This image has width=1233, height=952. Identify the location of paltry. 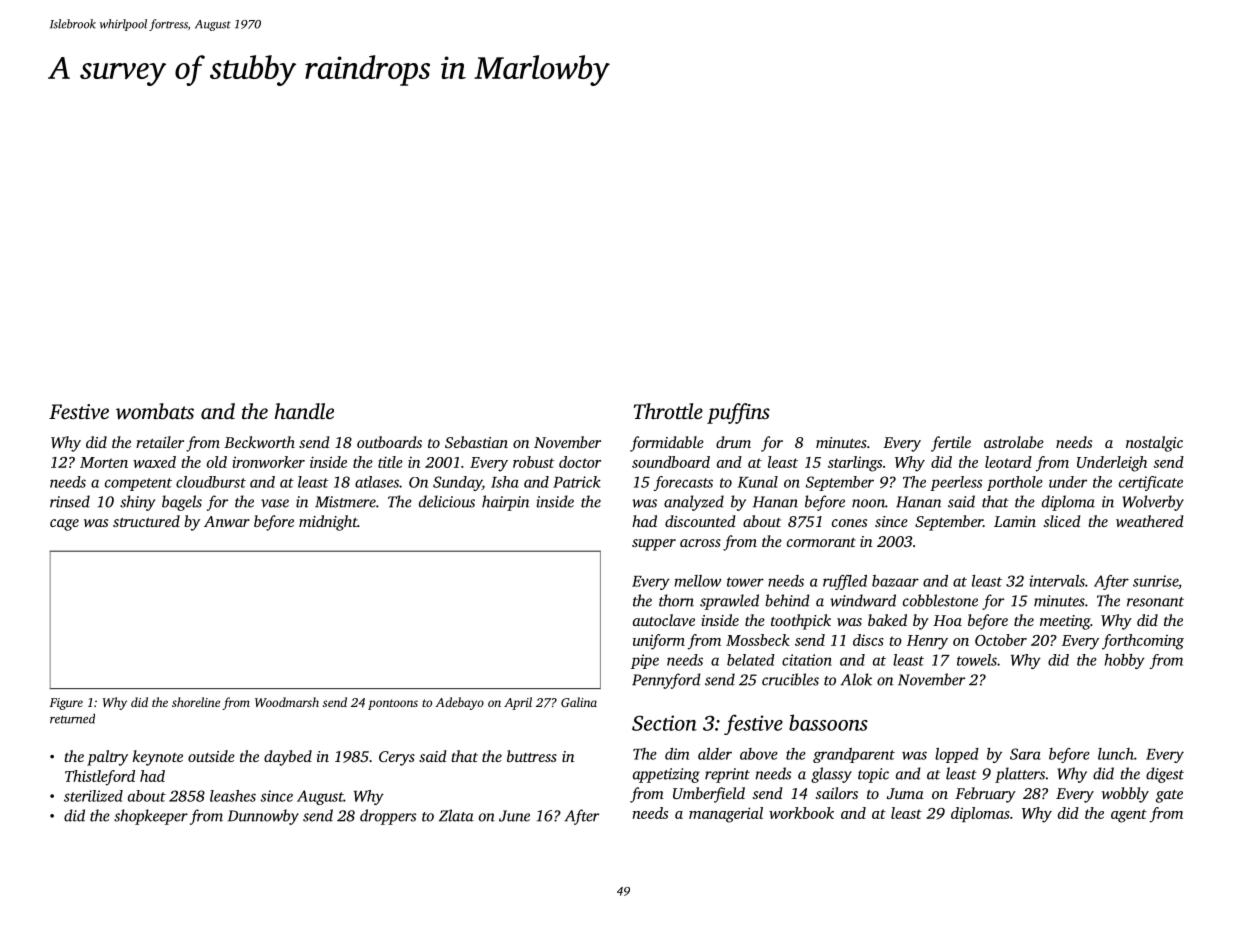
(107, 758).
